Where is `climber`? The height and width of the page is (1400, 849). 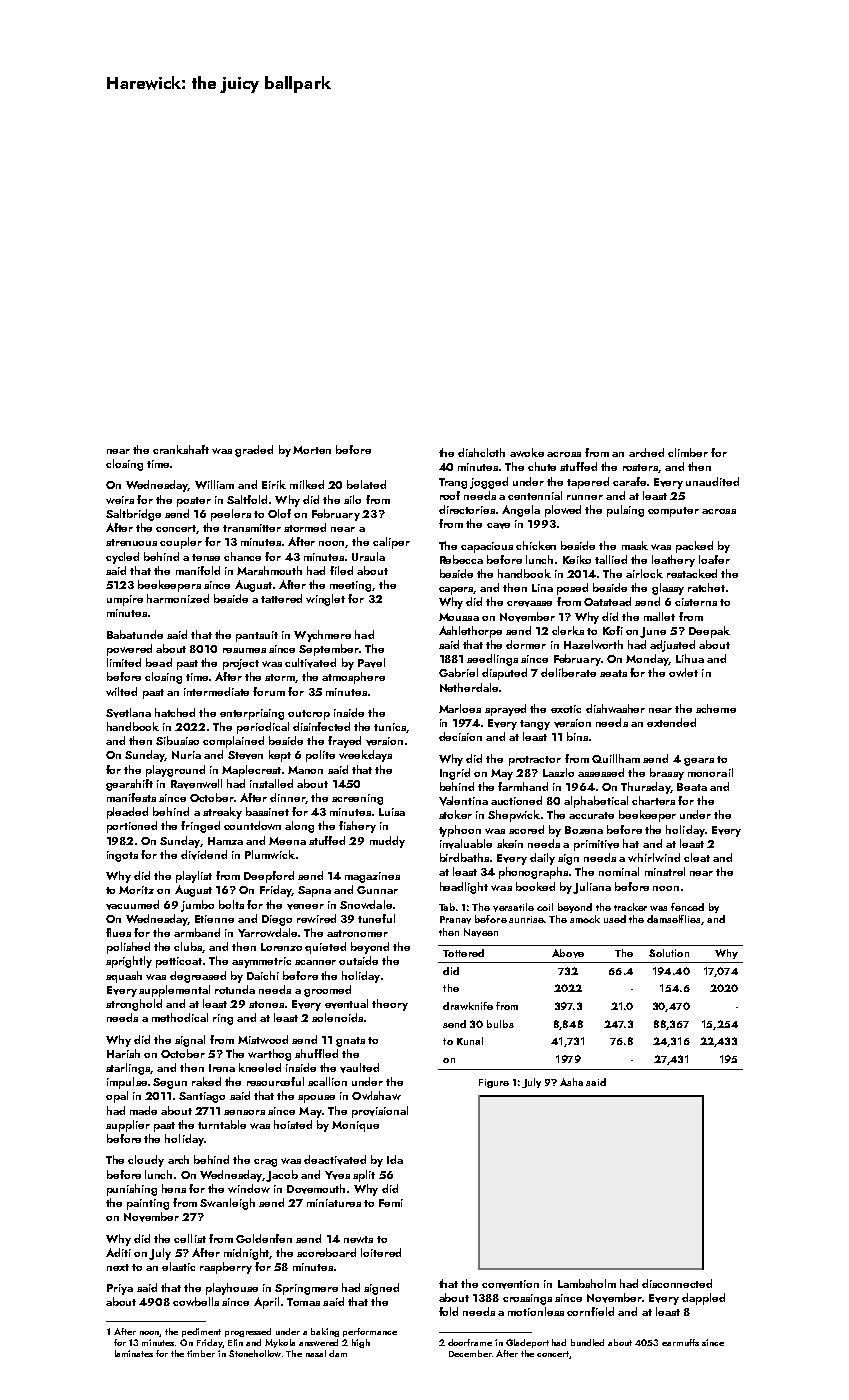
climber is located at coordinates (688, 452).
